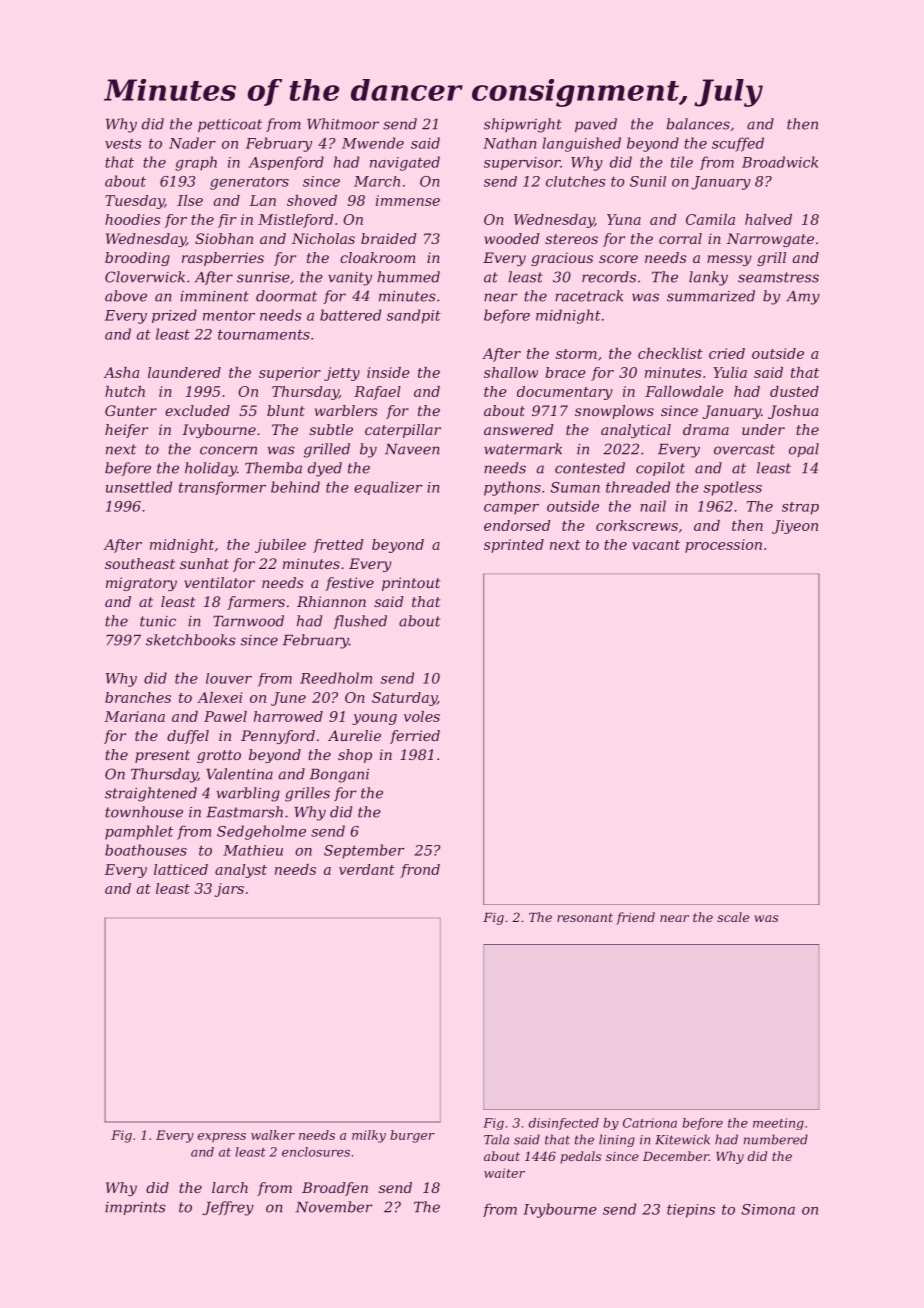 The image size is (924, 1308). What do you see at coordinates (523, 125) in the screenshot?
I see `shipwright` at bounding box center [523, 125].
